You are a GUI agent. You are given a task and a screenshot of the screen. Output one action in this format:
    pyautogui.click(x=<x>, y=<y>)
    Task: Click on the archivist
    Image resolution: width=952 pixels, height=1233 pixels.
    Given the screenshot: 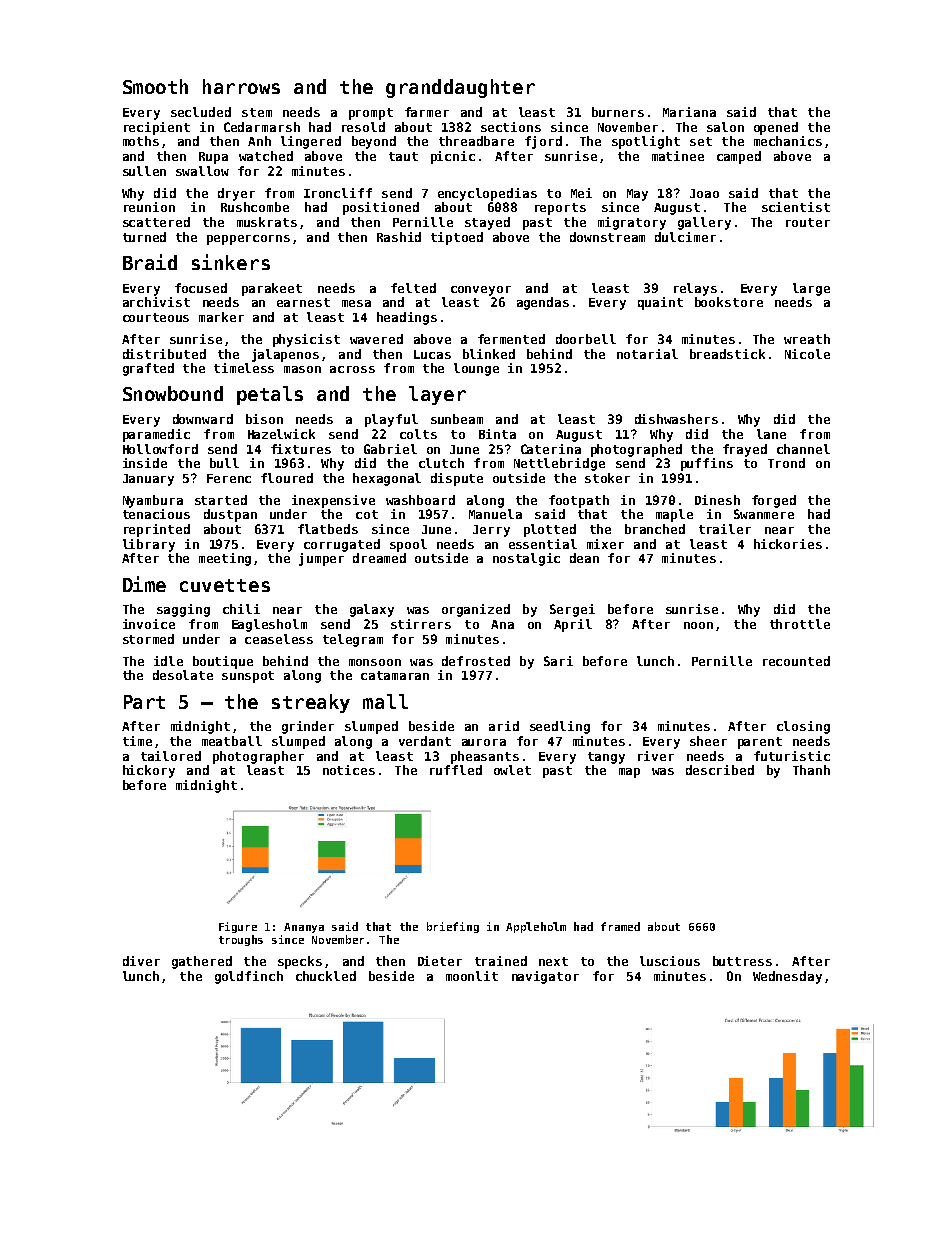 What is the action you would take?
    pyautogui.click(x=156, y=302)
